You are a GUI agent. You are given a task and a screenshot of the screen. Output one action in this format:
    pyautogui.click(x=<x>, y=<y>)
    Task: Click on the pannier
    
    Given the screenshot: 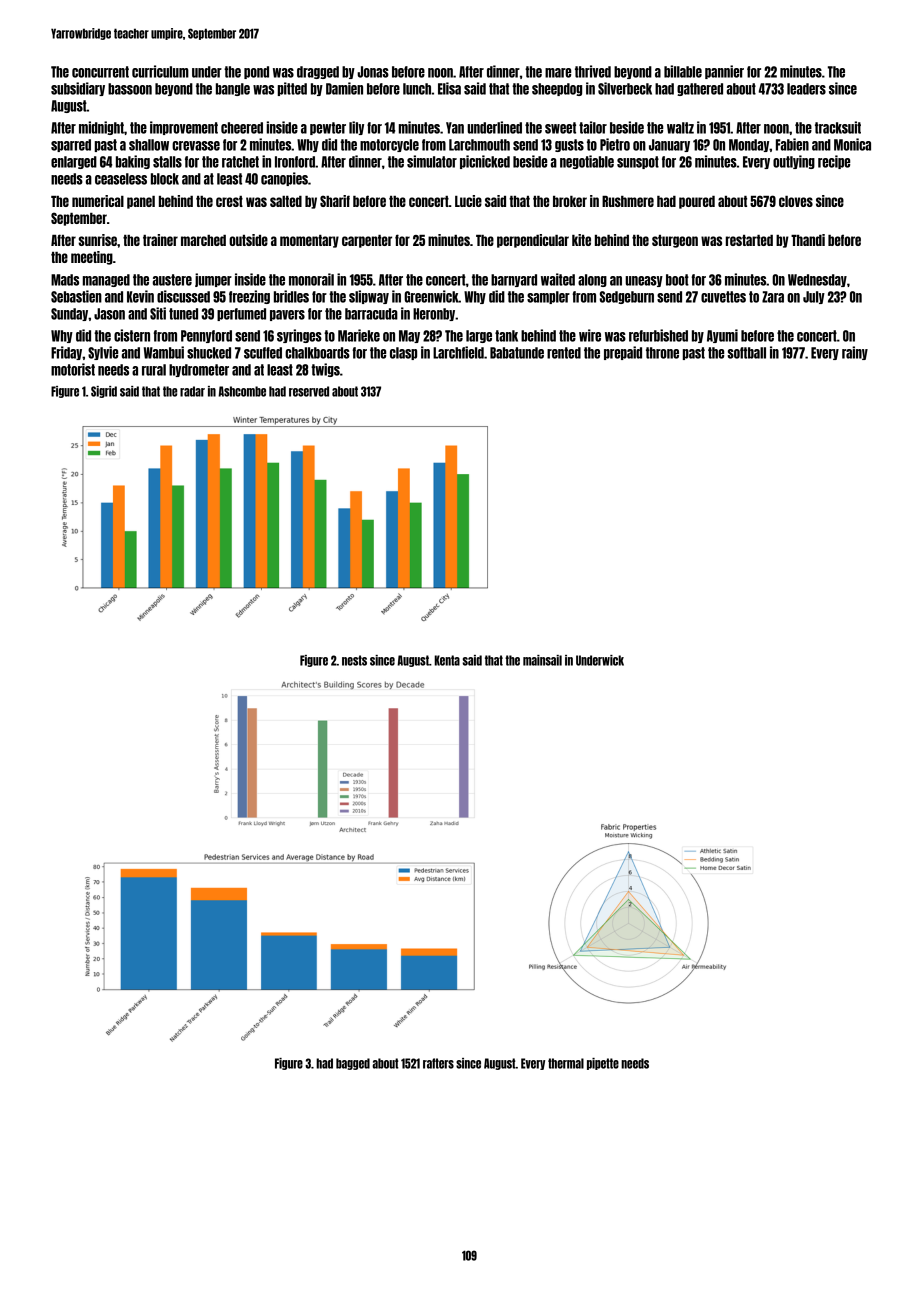 What is the action you would take?
    pyautogui.click(x=724, y=72)
